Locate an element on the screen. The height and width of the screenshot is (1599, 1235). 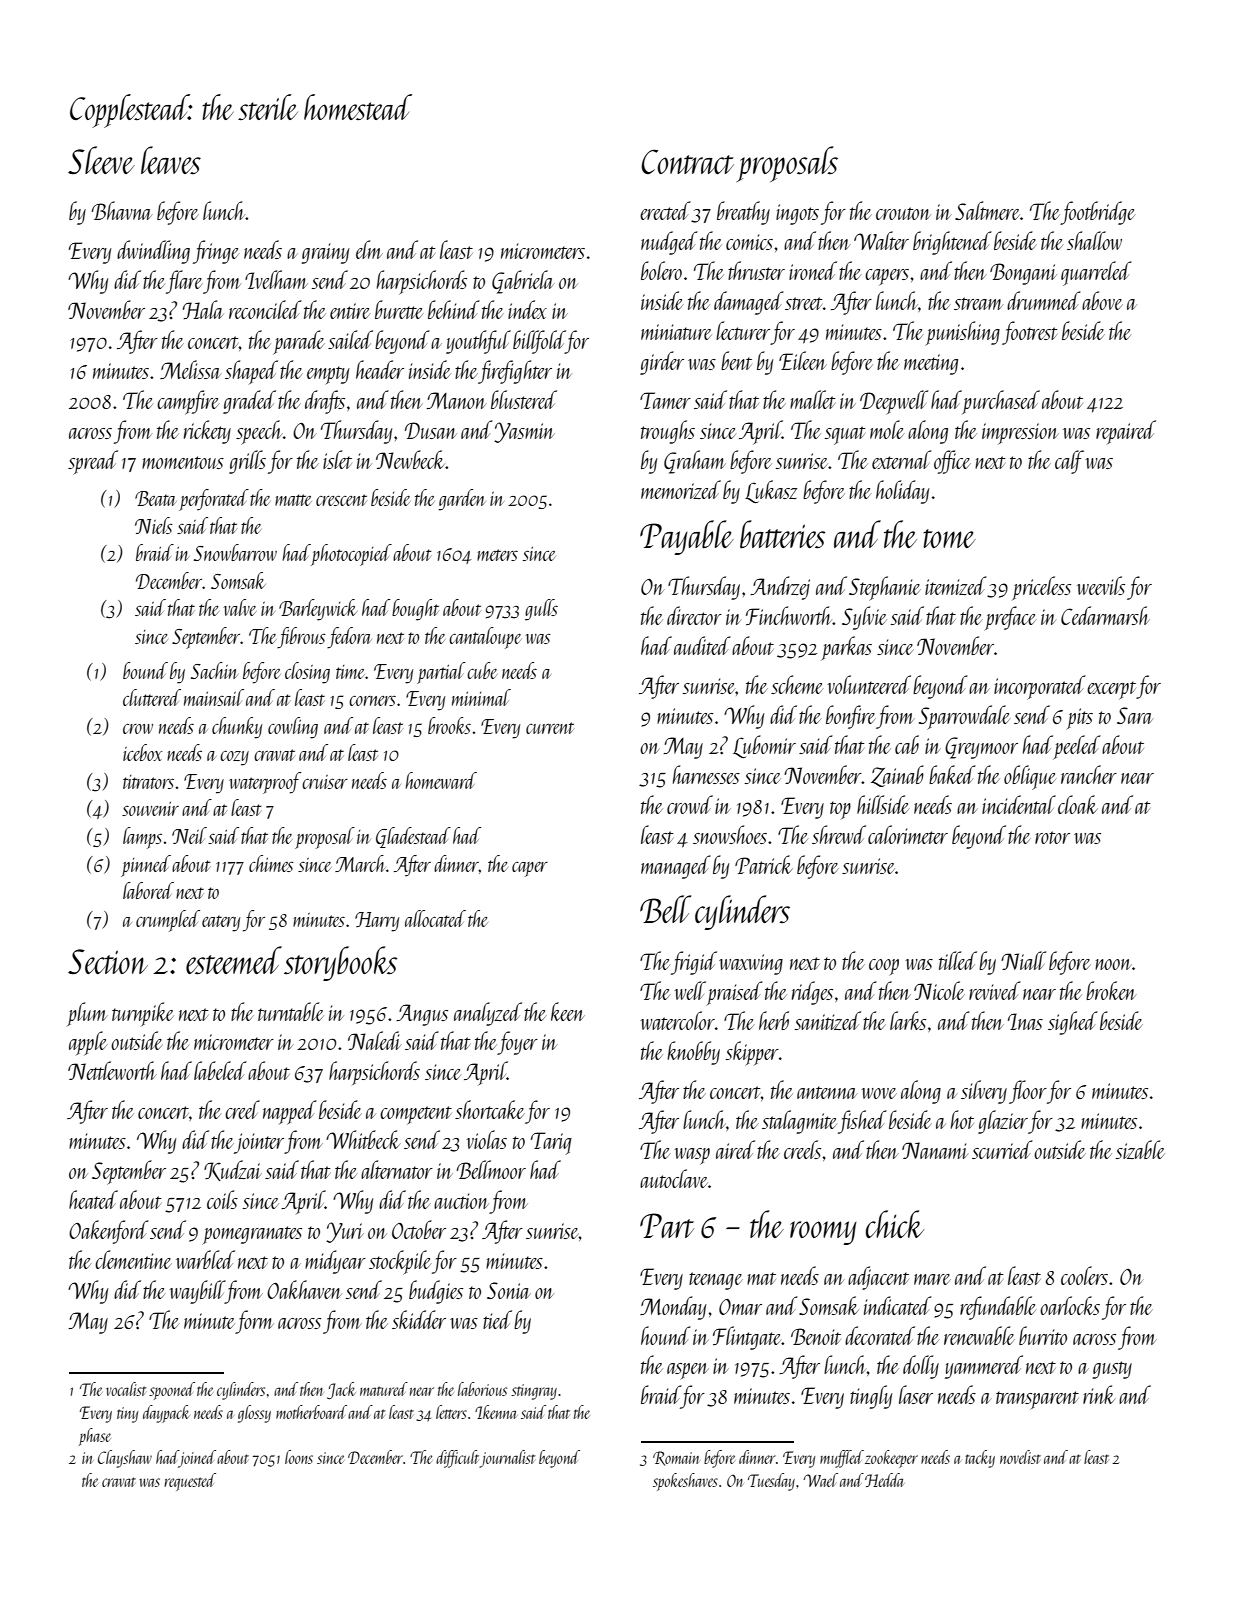
excerpt is located at coordinates (1111, 690).
